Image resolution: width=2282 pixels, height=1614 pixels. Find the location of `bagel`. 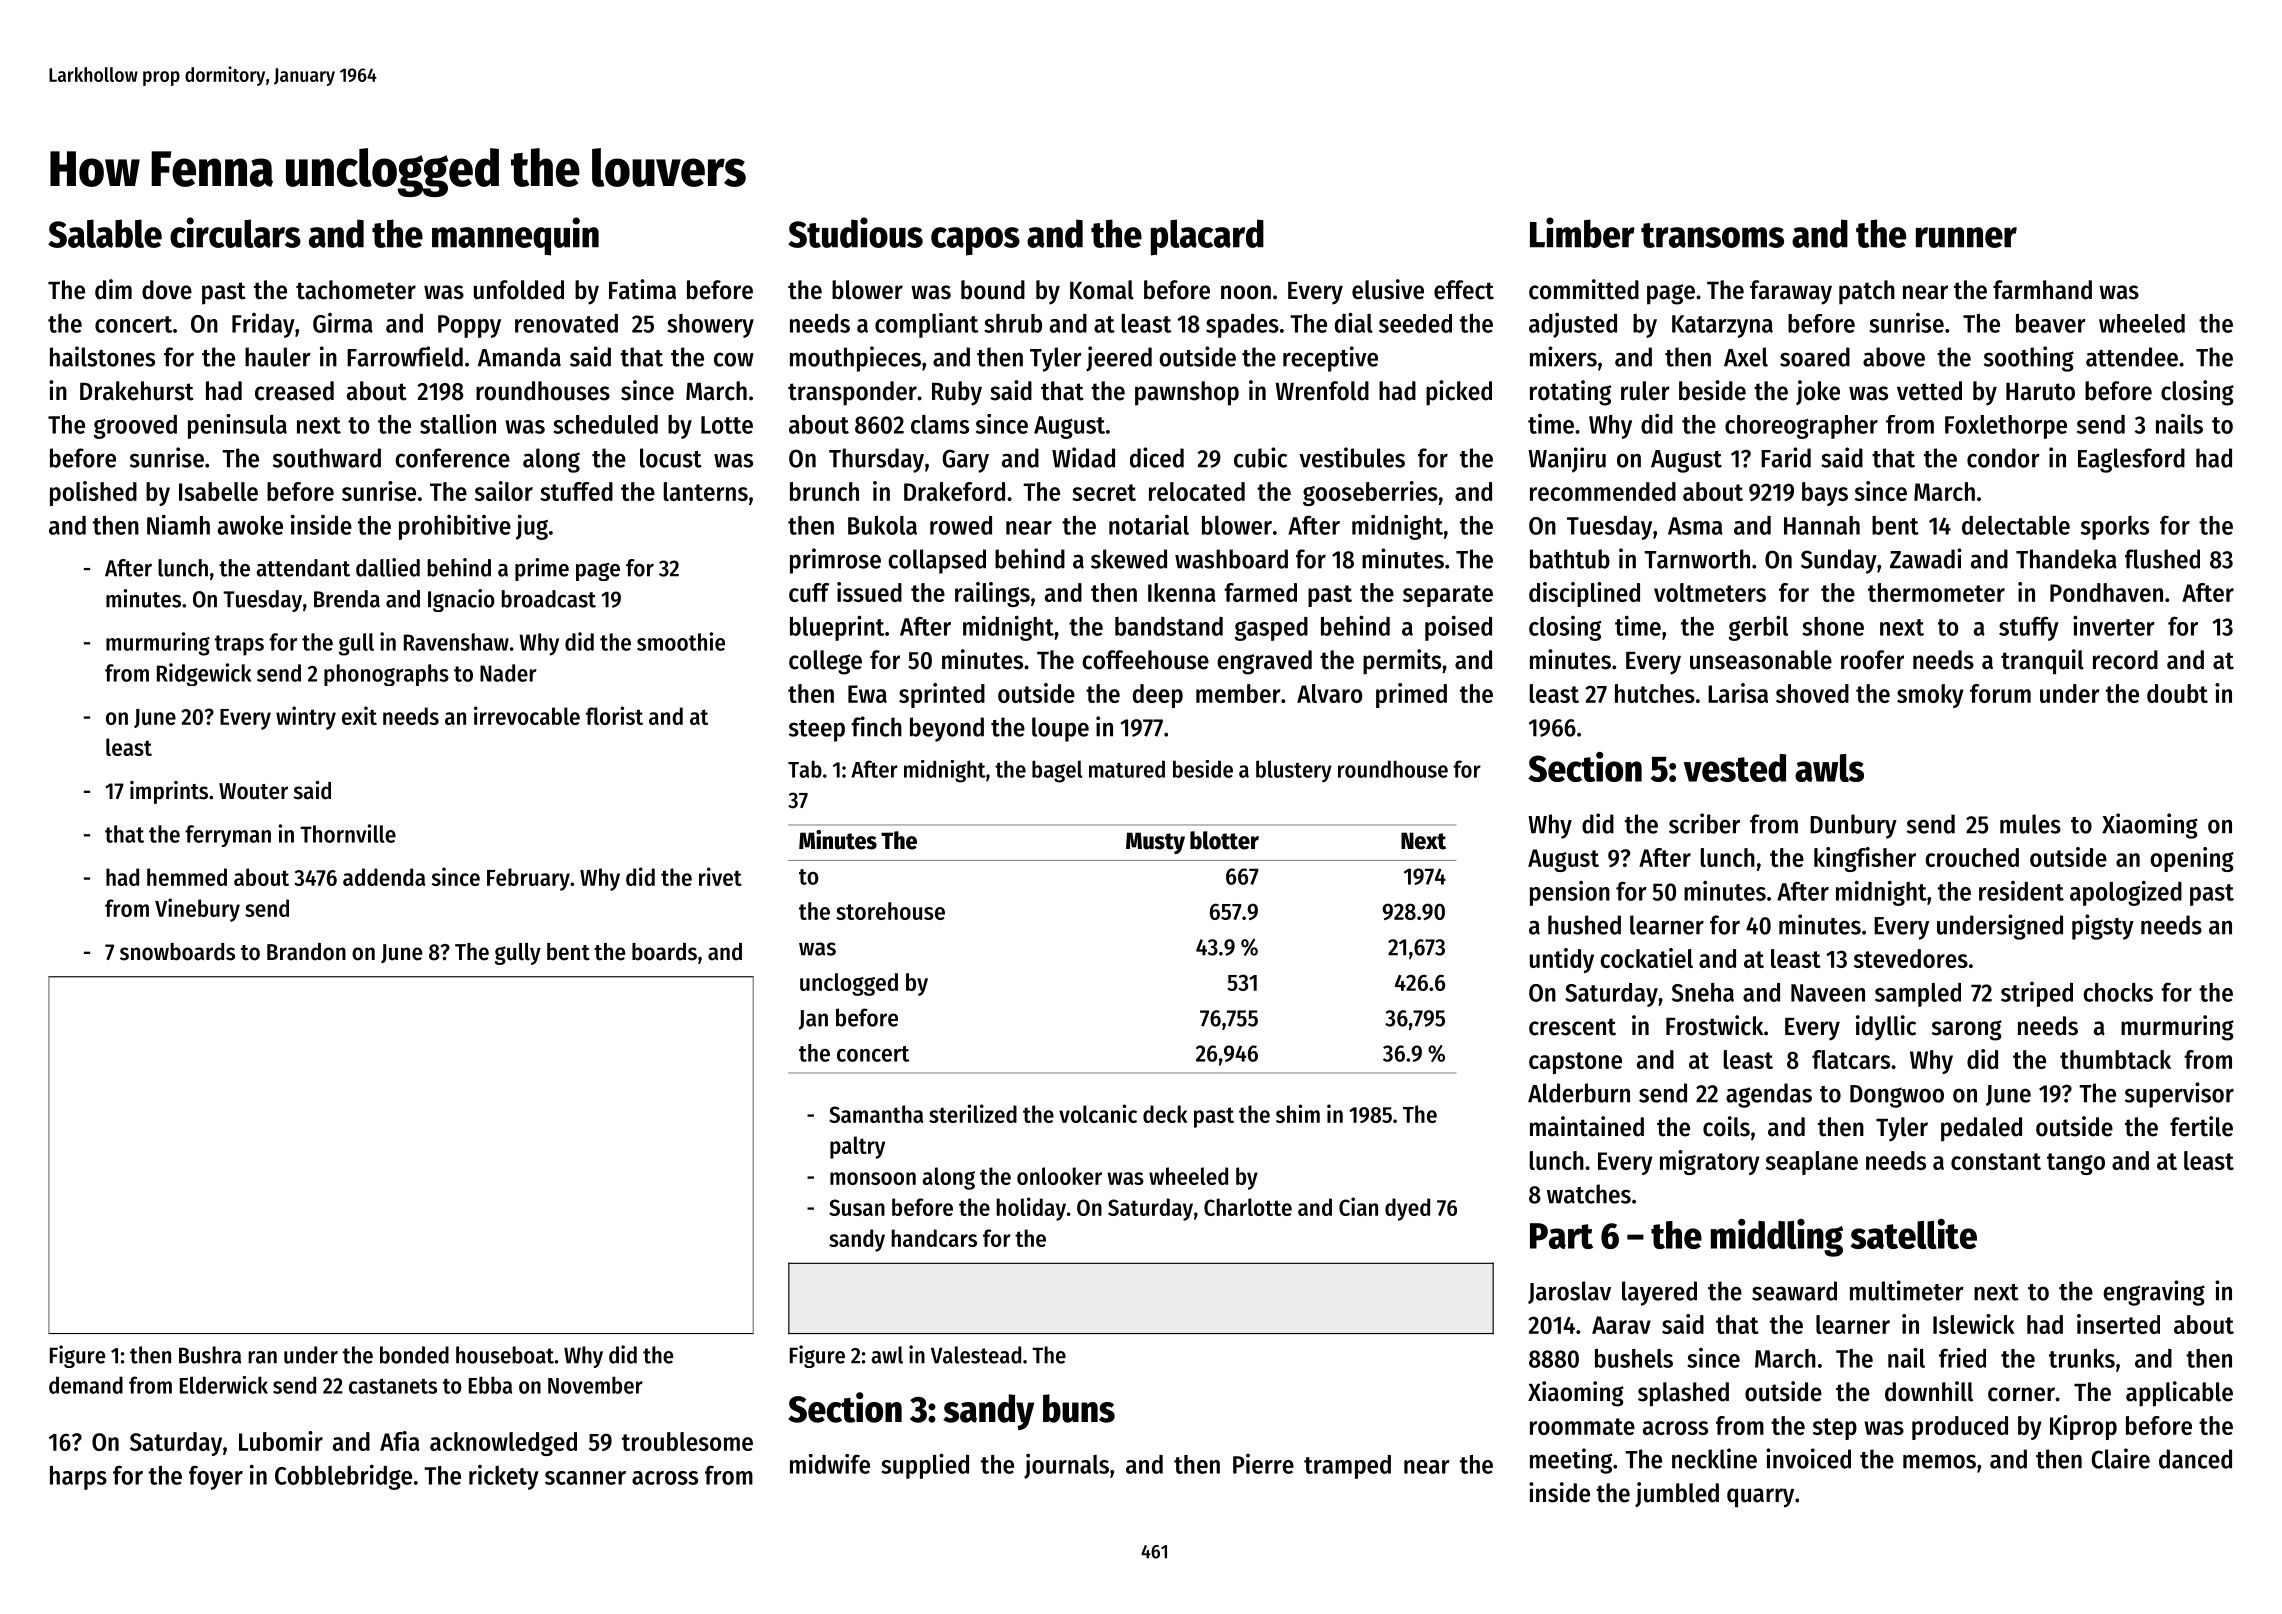

bagel is located at coordinates (1057, 771).
